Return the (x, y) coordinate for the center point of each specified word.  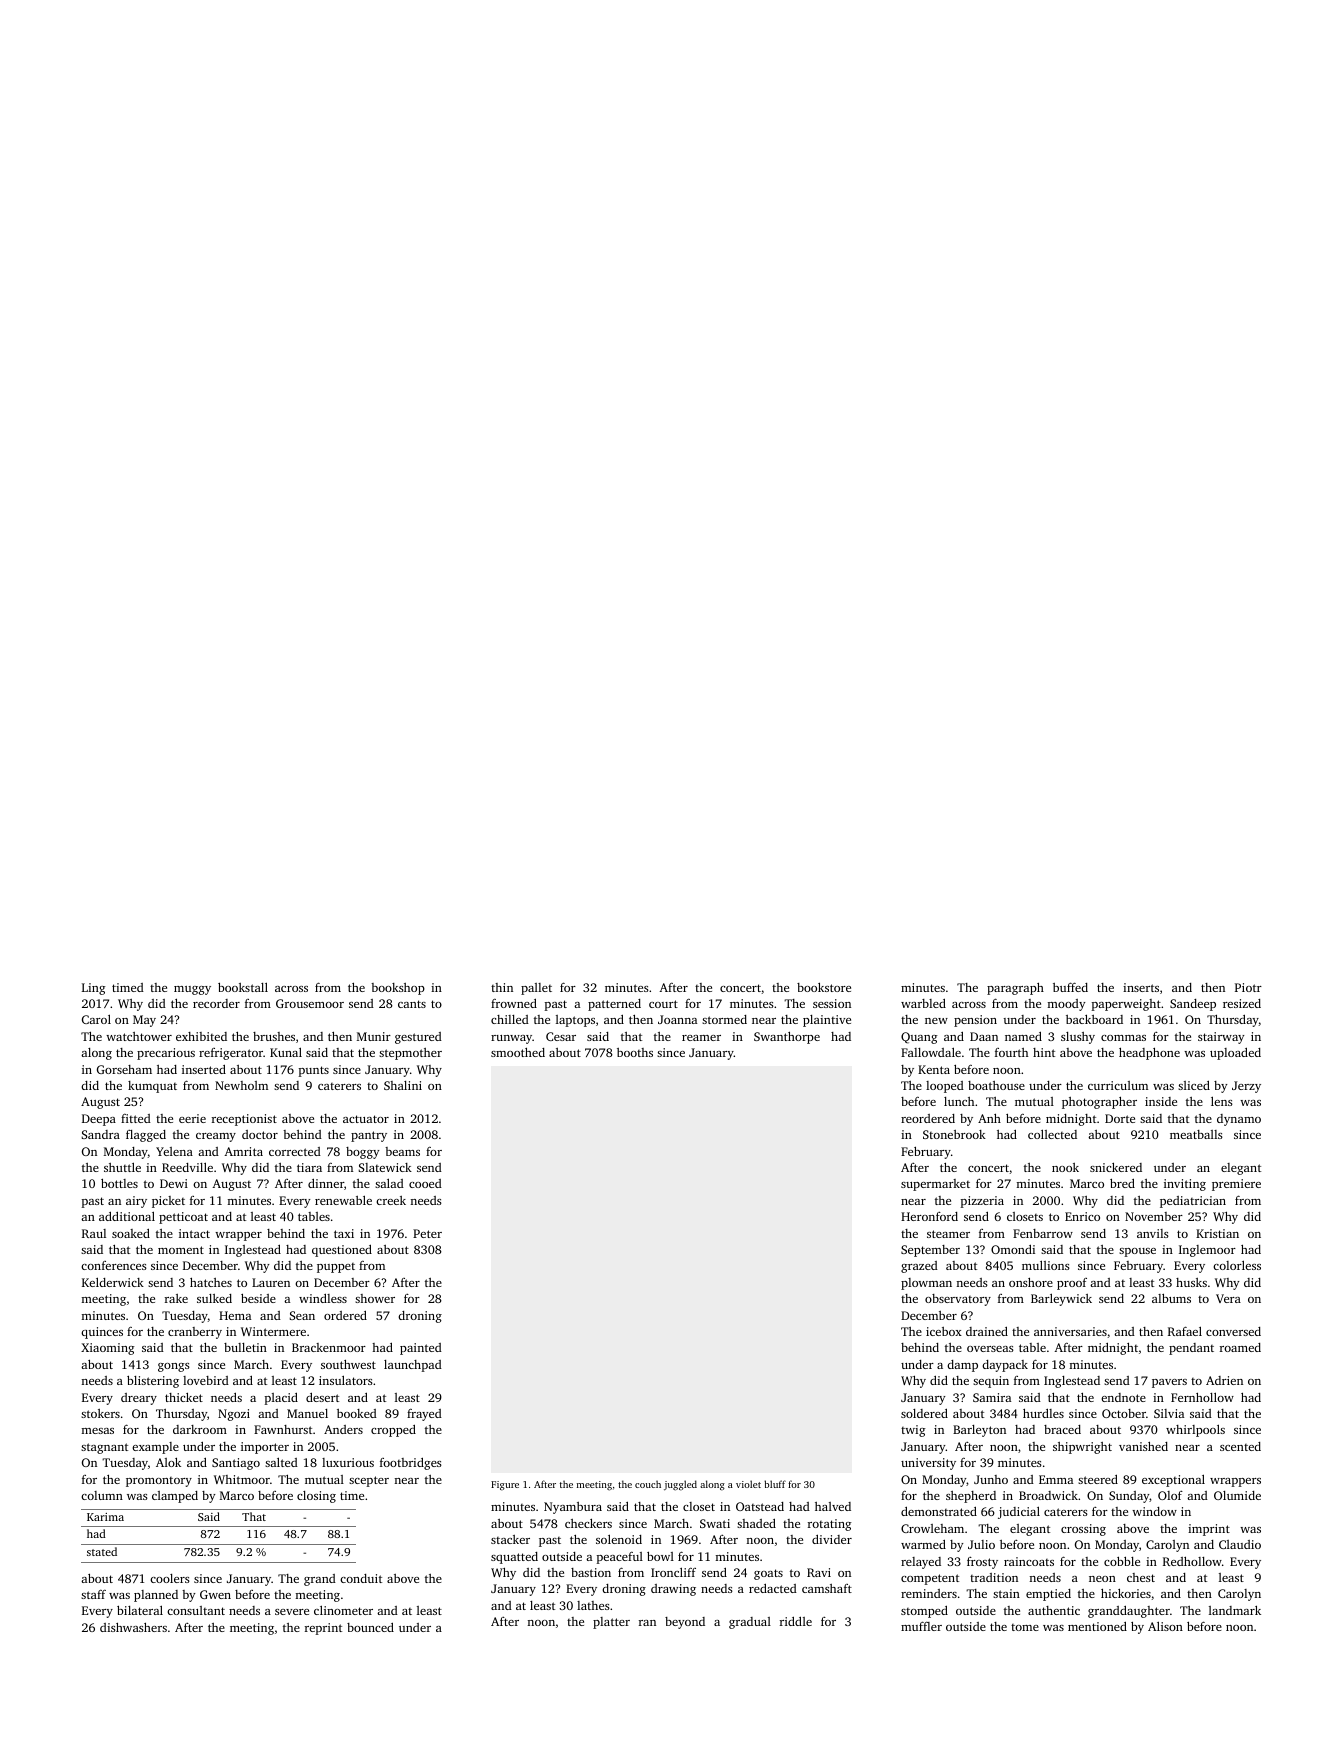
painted (421, 1349)
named (1023, 1036)
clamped (175, 1497)
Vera (1228, 1298)
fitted (136, 1118)
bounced (370, 1627)
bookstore (824, 987)
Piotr (1248, 987)
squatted (514, 1558)
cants (412, 1004)
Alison (1165, 1626)
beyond (685, 1623)
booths (635, 1052)
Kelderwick (113, 1282)
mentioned (1097, 1626)
